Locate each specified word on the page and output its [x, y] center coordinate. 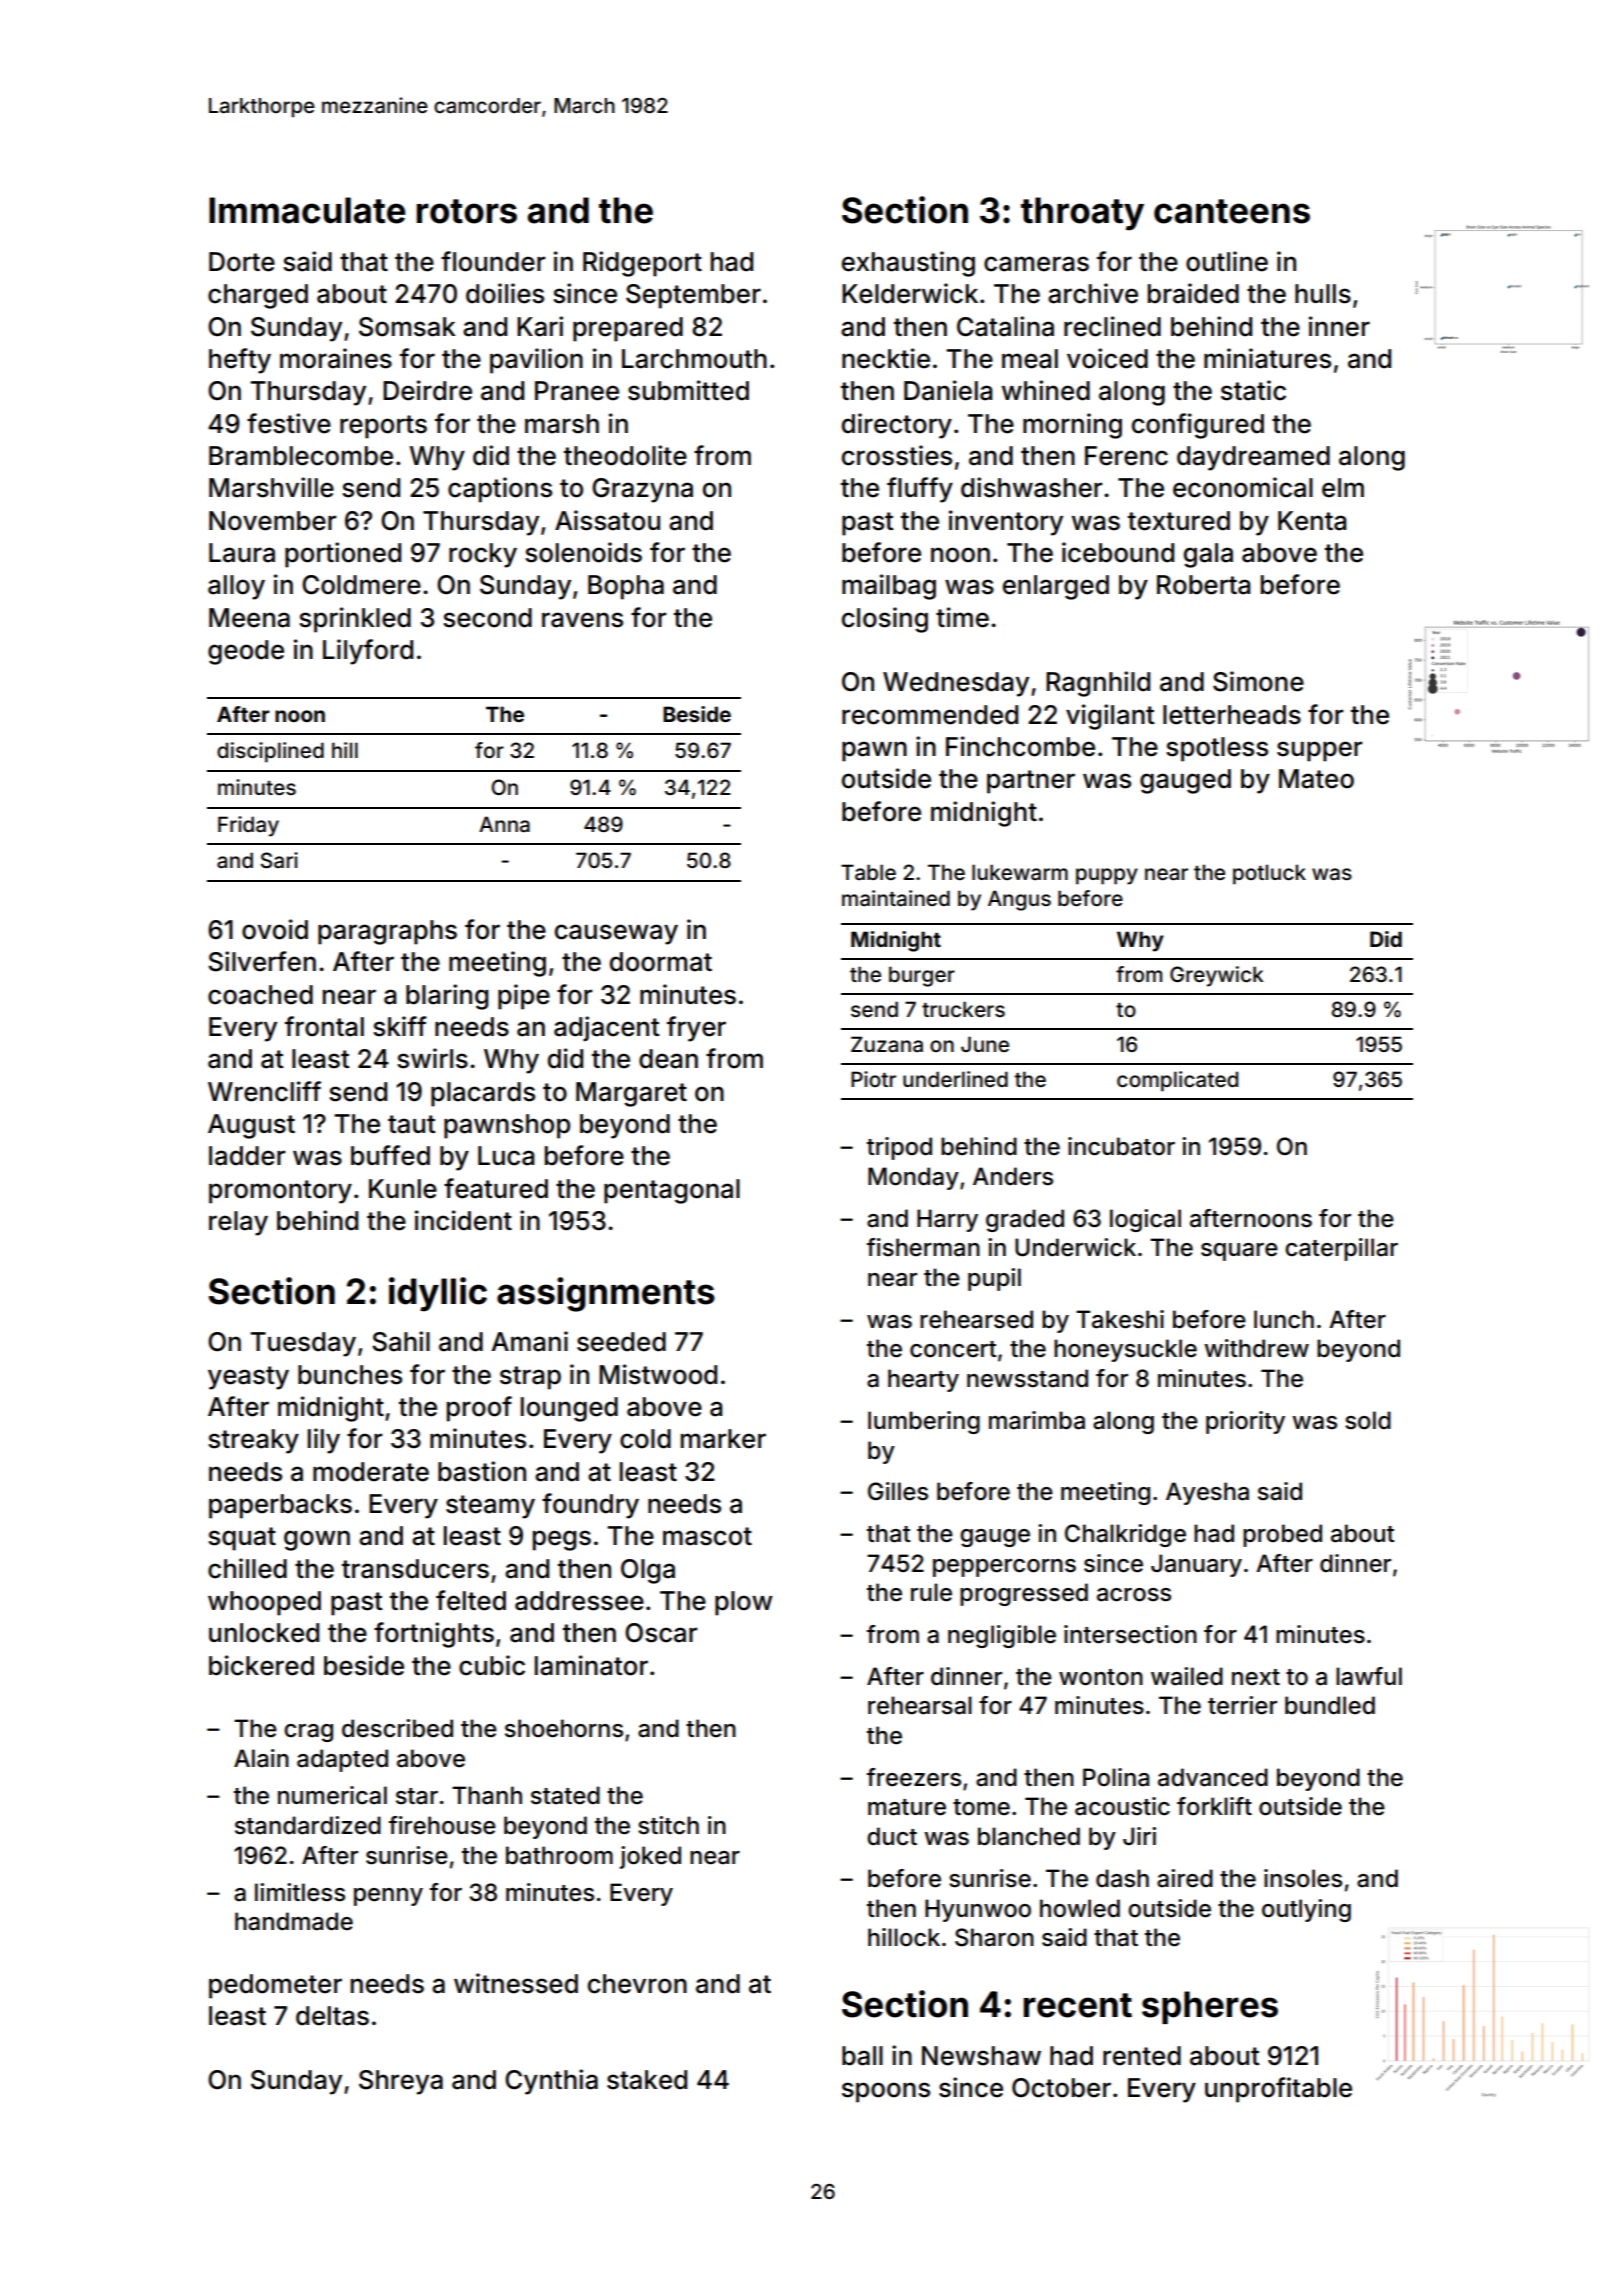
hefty [240, 361]
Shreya [401, 2082]
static [1253, 390]
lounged [569, 1409]
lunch [1284, 1319]
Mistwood [658, 1374]
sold [1368, 1420]
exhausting [908, 264]
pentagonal [672, 1191]
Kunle [403, 1189]
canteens [1232, 211]
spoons [886, 2092]
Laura [242, 553]
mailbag [889, 587]
